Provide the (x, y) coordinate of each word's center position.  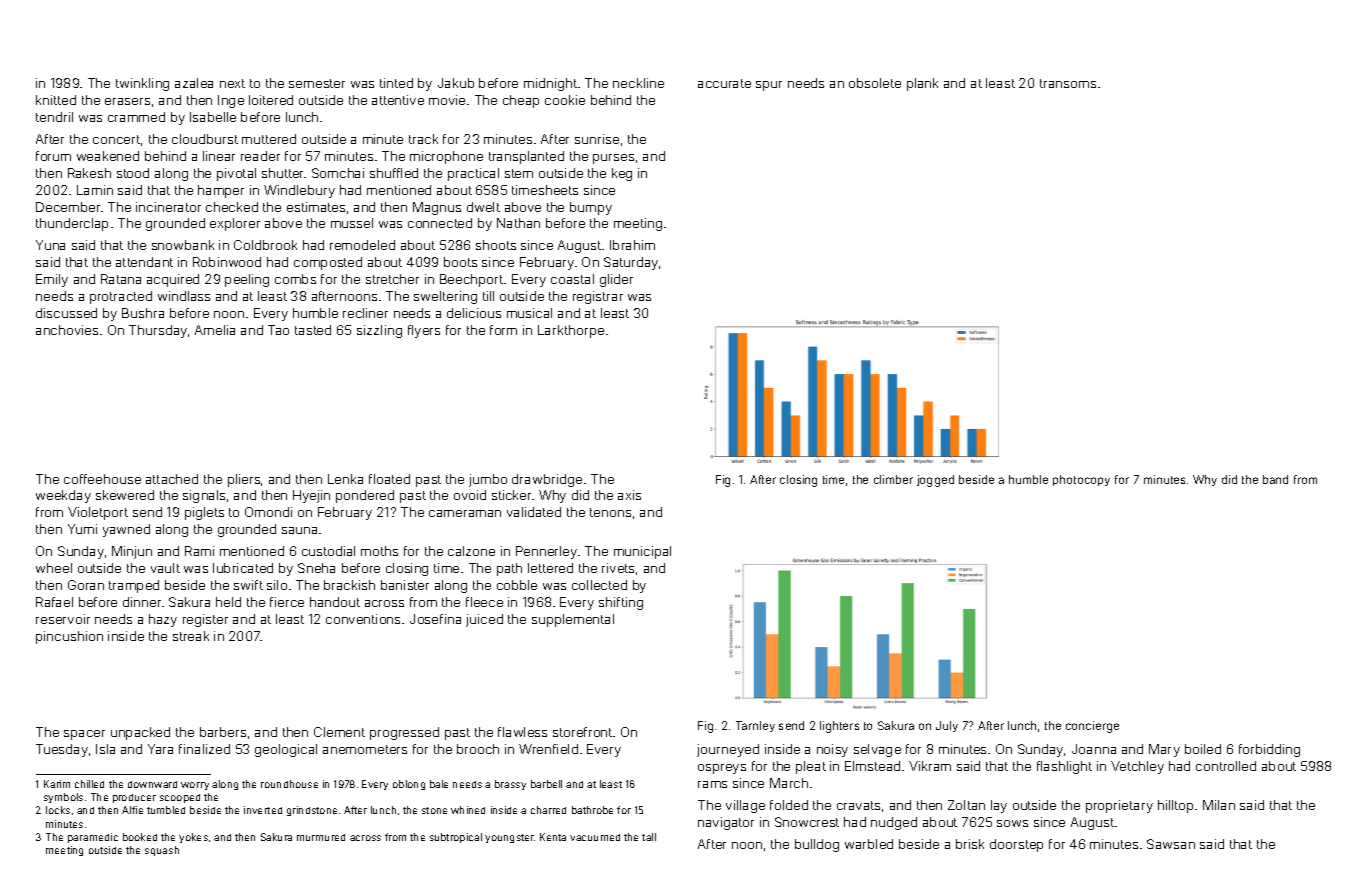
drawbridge (547, 480)
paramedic (93, 838)
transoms (1068, 83)
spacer (84, 735)
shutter (283, 173)
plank (922, 84)
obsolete (875, 83)
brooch (478, 749)
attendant (144, 262)
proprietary (1119, 806)
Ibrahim (632, 245)
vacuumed (595, 837)
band (1275, 479)
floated (389, 479)
